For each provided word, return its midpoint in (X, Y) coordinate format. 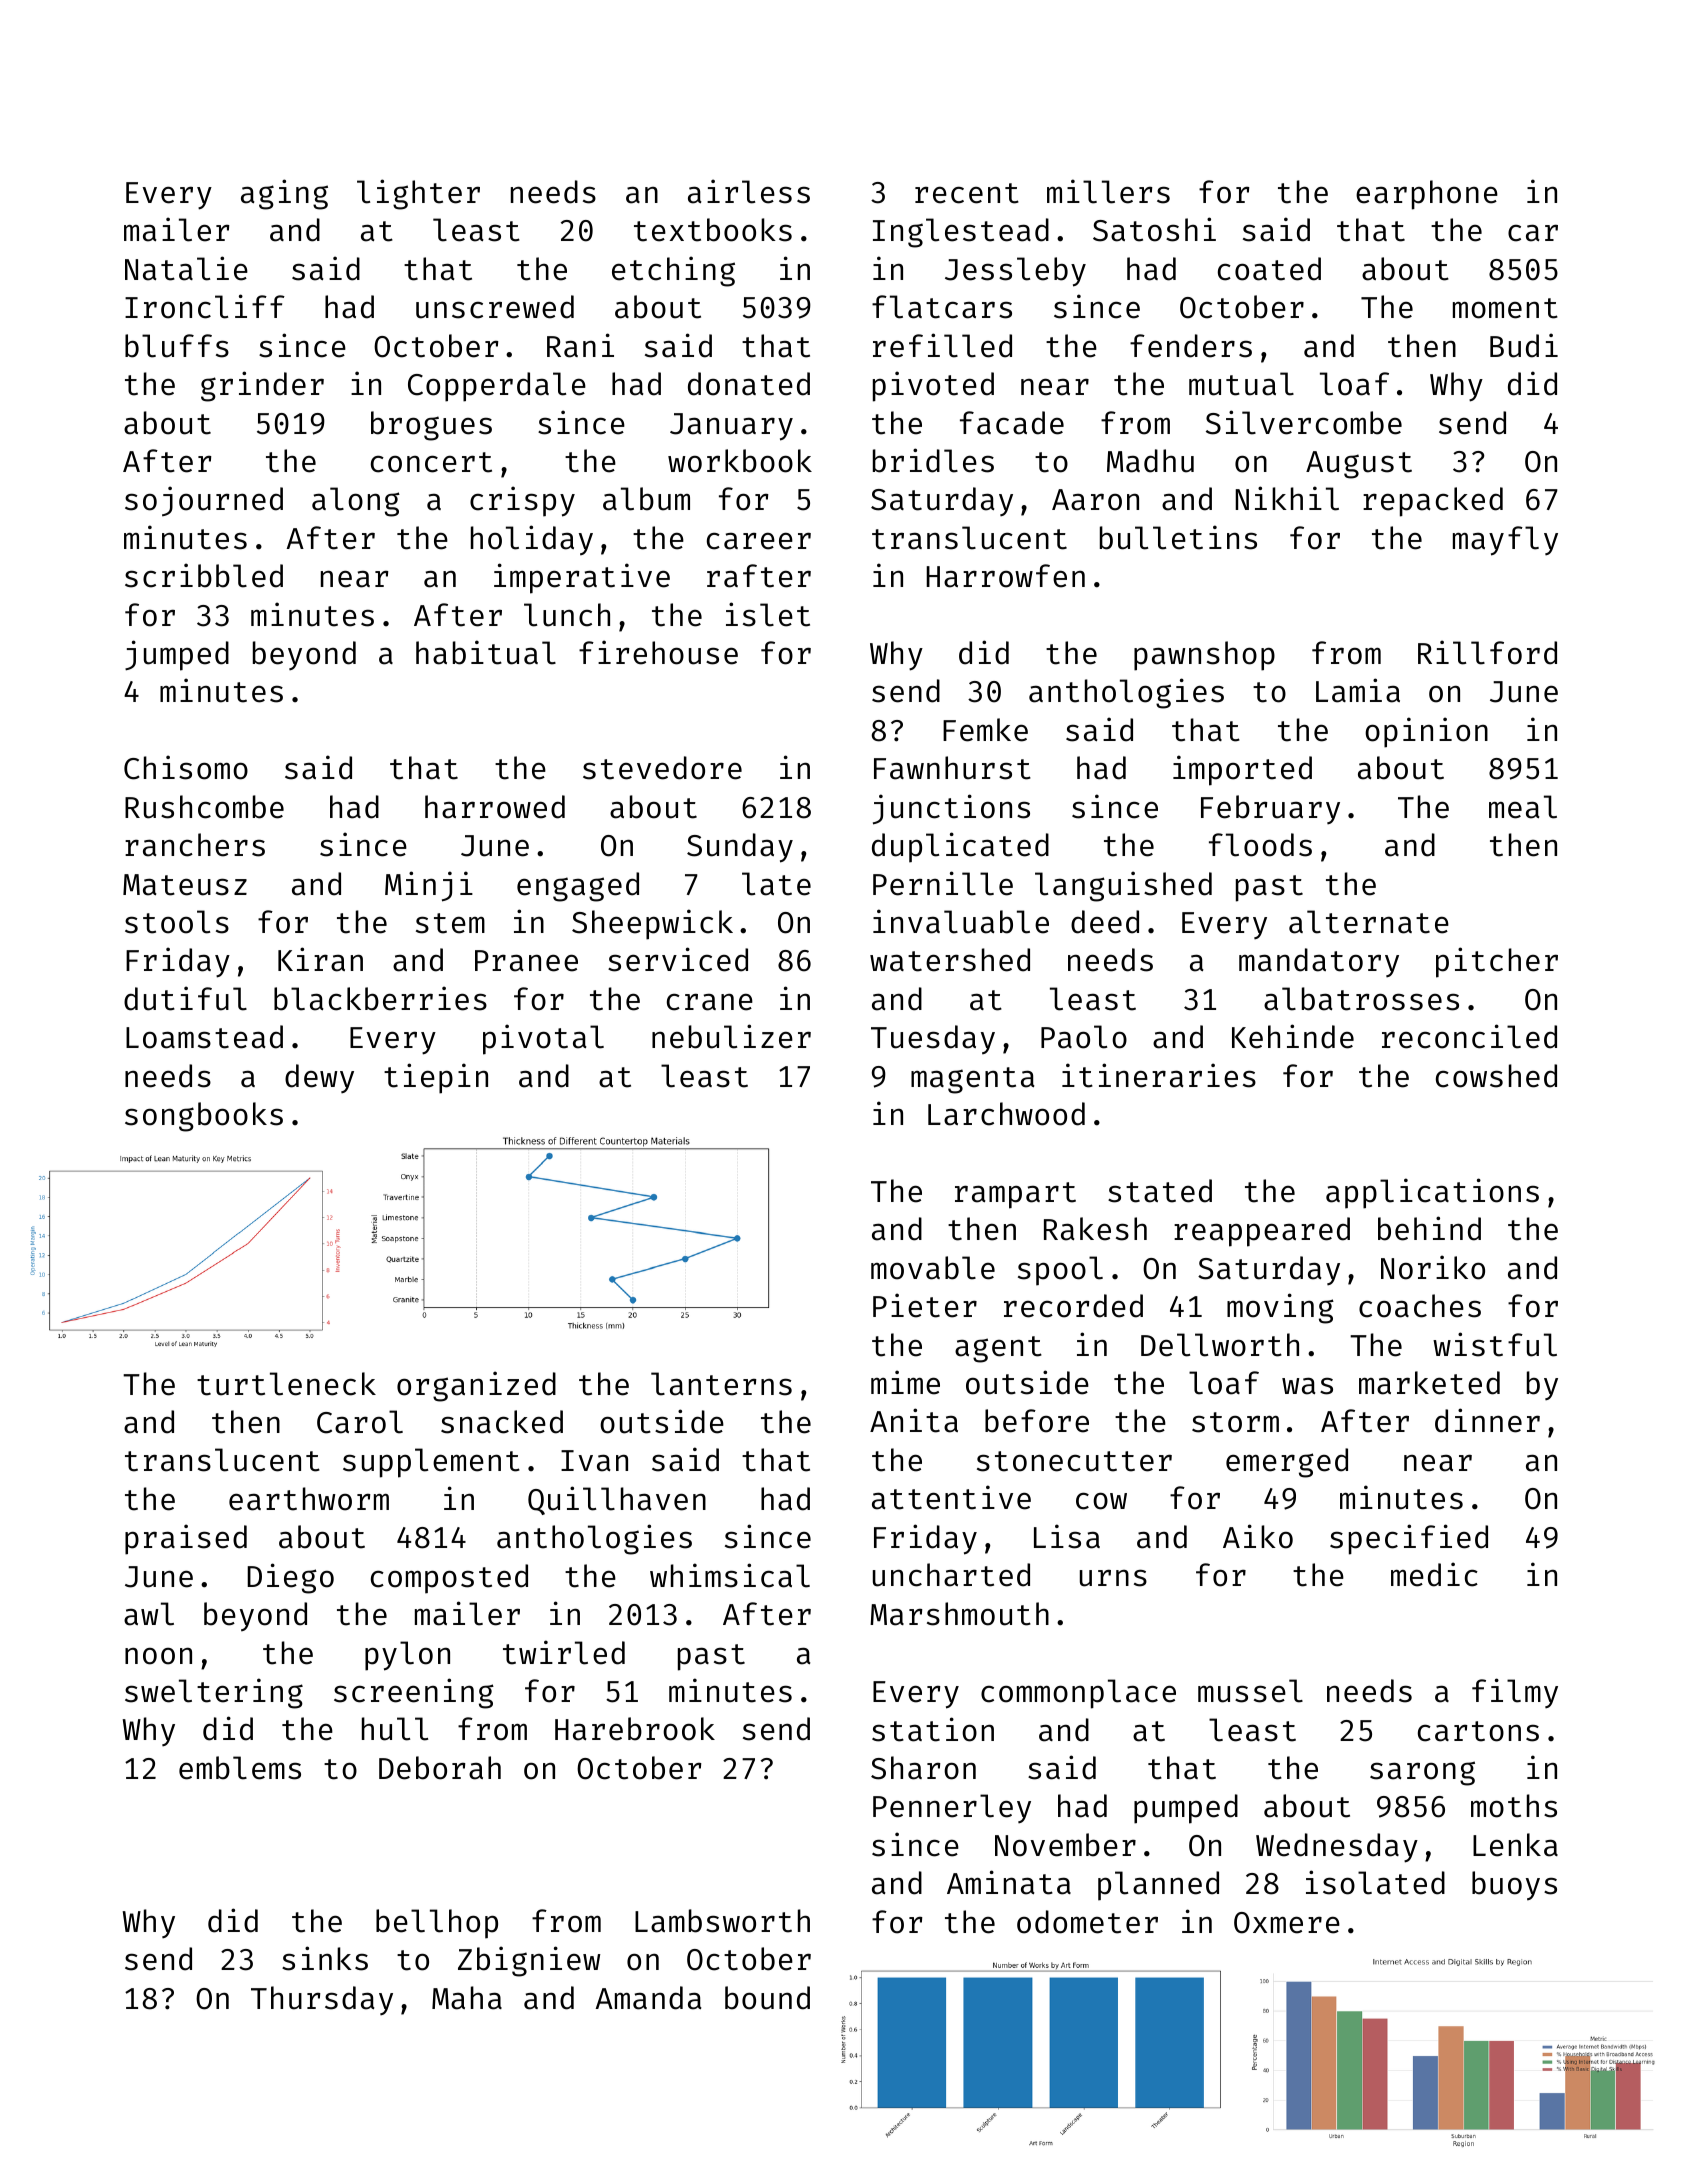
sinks (325, 1958)
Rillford (1487, 652)
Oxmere (1287, 1923)
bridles (933, 460)
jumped (177, 655)
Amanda (648, 1998)
